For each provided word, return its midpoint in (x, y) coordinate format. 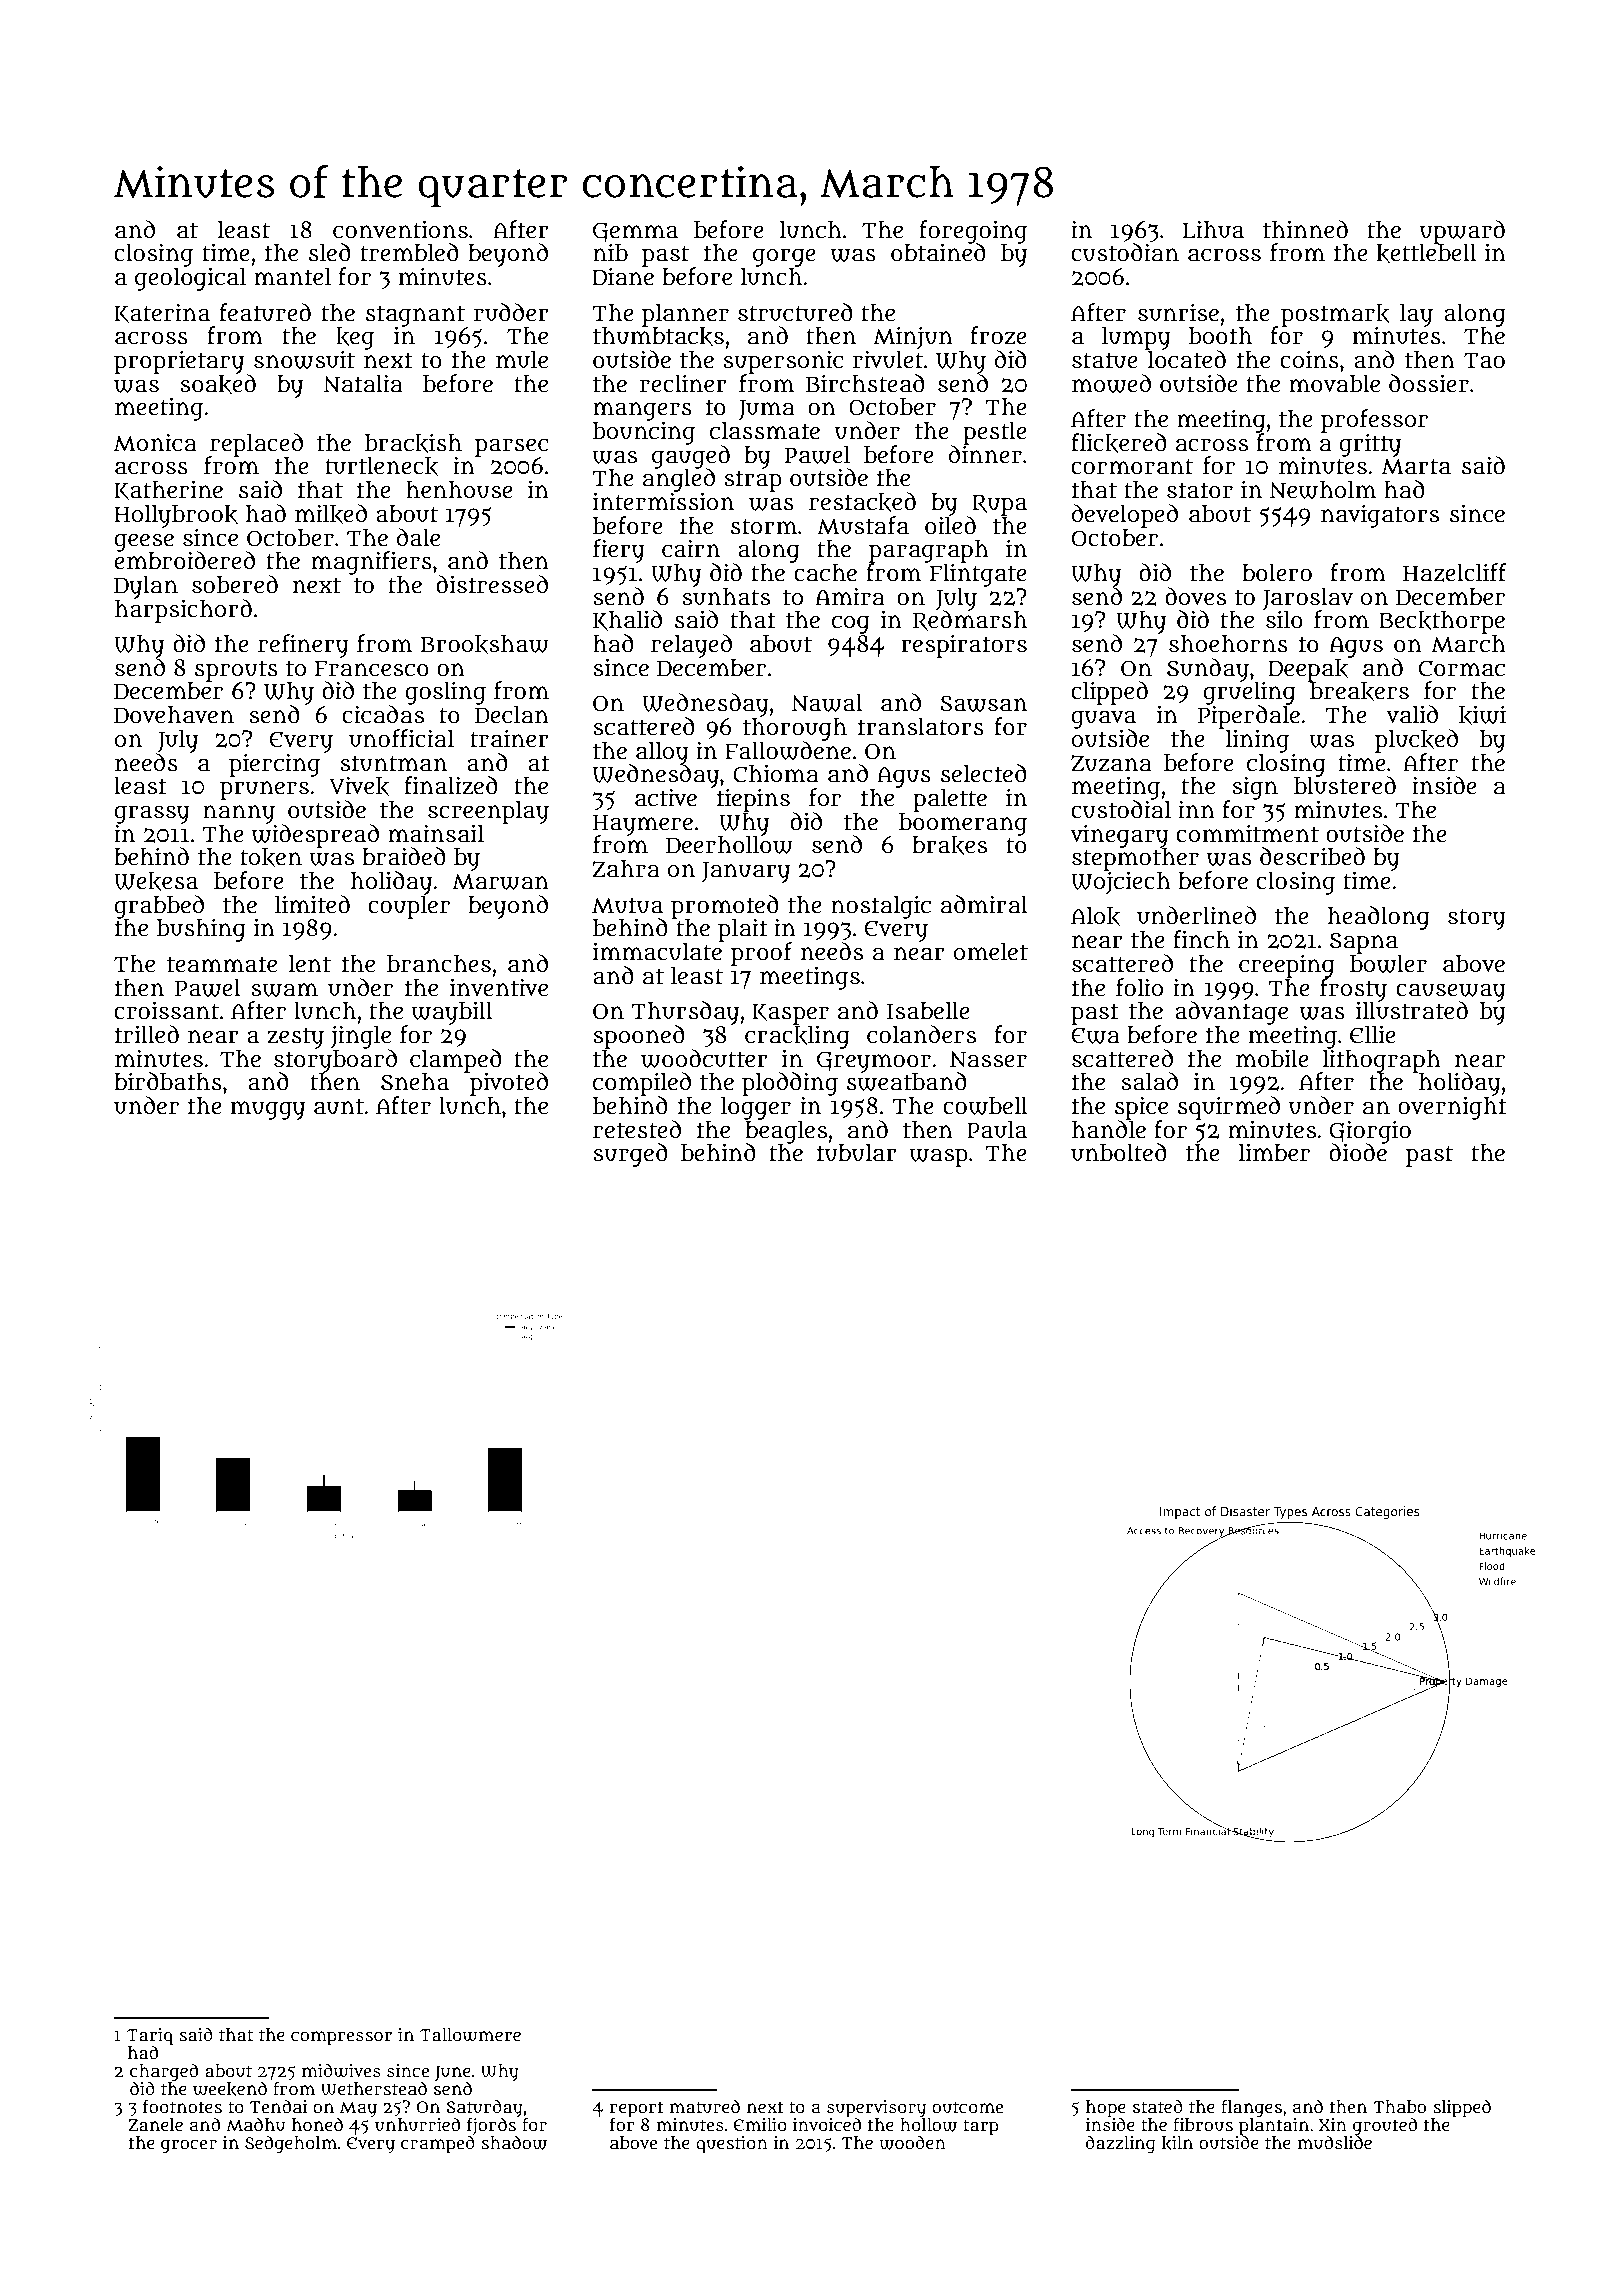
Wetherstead (374, 2088)
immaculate (657, 951)
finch (1201, 939)
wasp (938, 1158)
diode (1358, 1152)
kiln (1177, 2143)
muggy (268, 1110)
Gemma (635, 232)
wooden (912, 2142)
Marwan (500, 882)
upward (1462, 231)
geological (190, 279)
